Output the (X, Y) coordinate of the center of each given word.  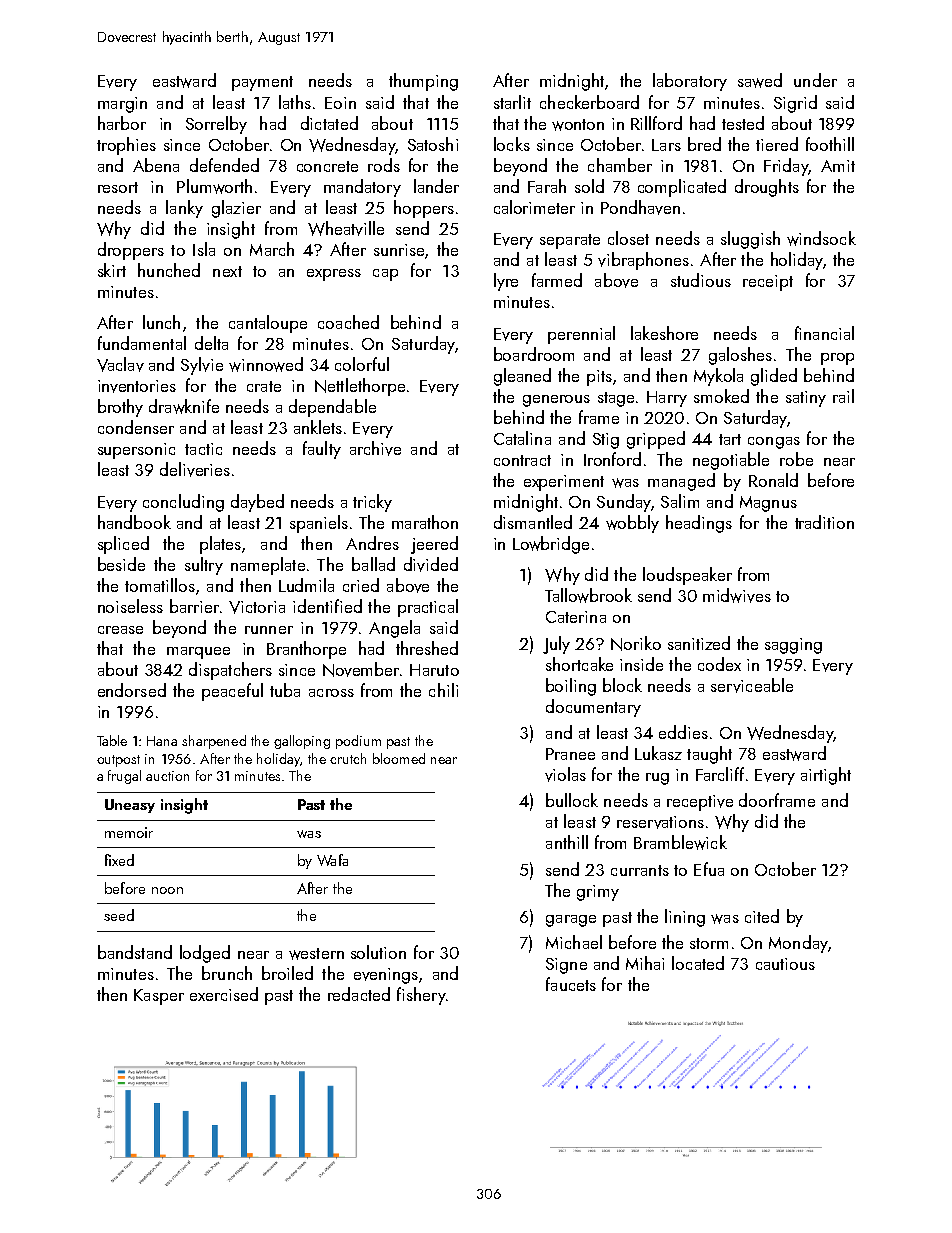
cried (361, 585)
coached (348, 322)
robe (796, 459)
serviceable (752, 685)
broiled (287, 973)
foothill (830, 144)
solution (378, 952)
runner (269, 630)
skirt (112, 270)
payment (262, 83)
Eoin (340, 103)
